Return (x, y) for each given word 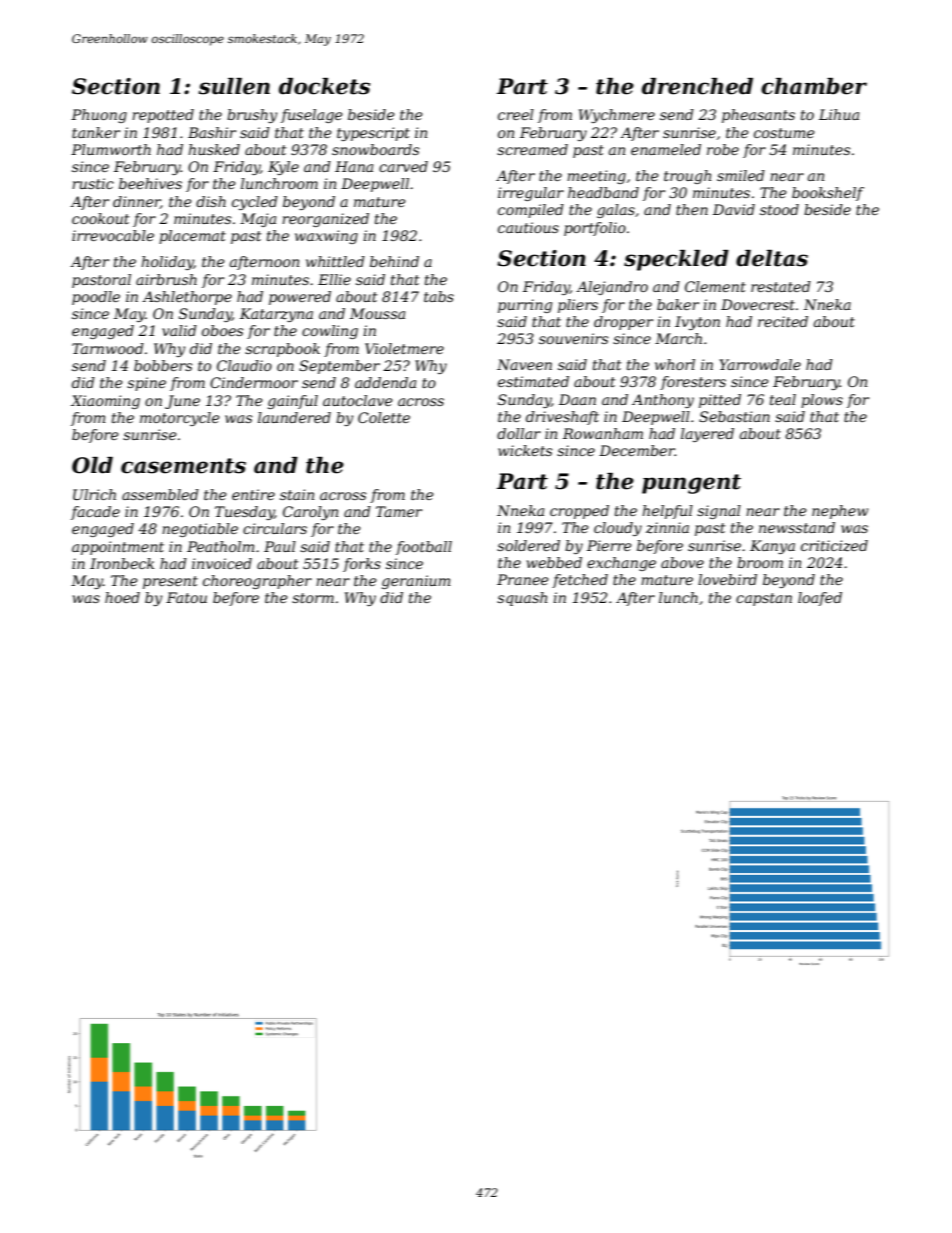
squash (522, 599)
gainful (293, 402)
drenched (697, 86)
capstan (764, 599)
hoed (122, 597)
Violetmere (404, 348)
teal (783, 399)
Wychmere (617, 116)
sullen (234, 86)
